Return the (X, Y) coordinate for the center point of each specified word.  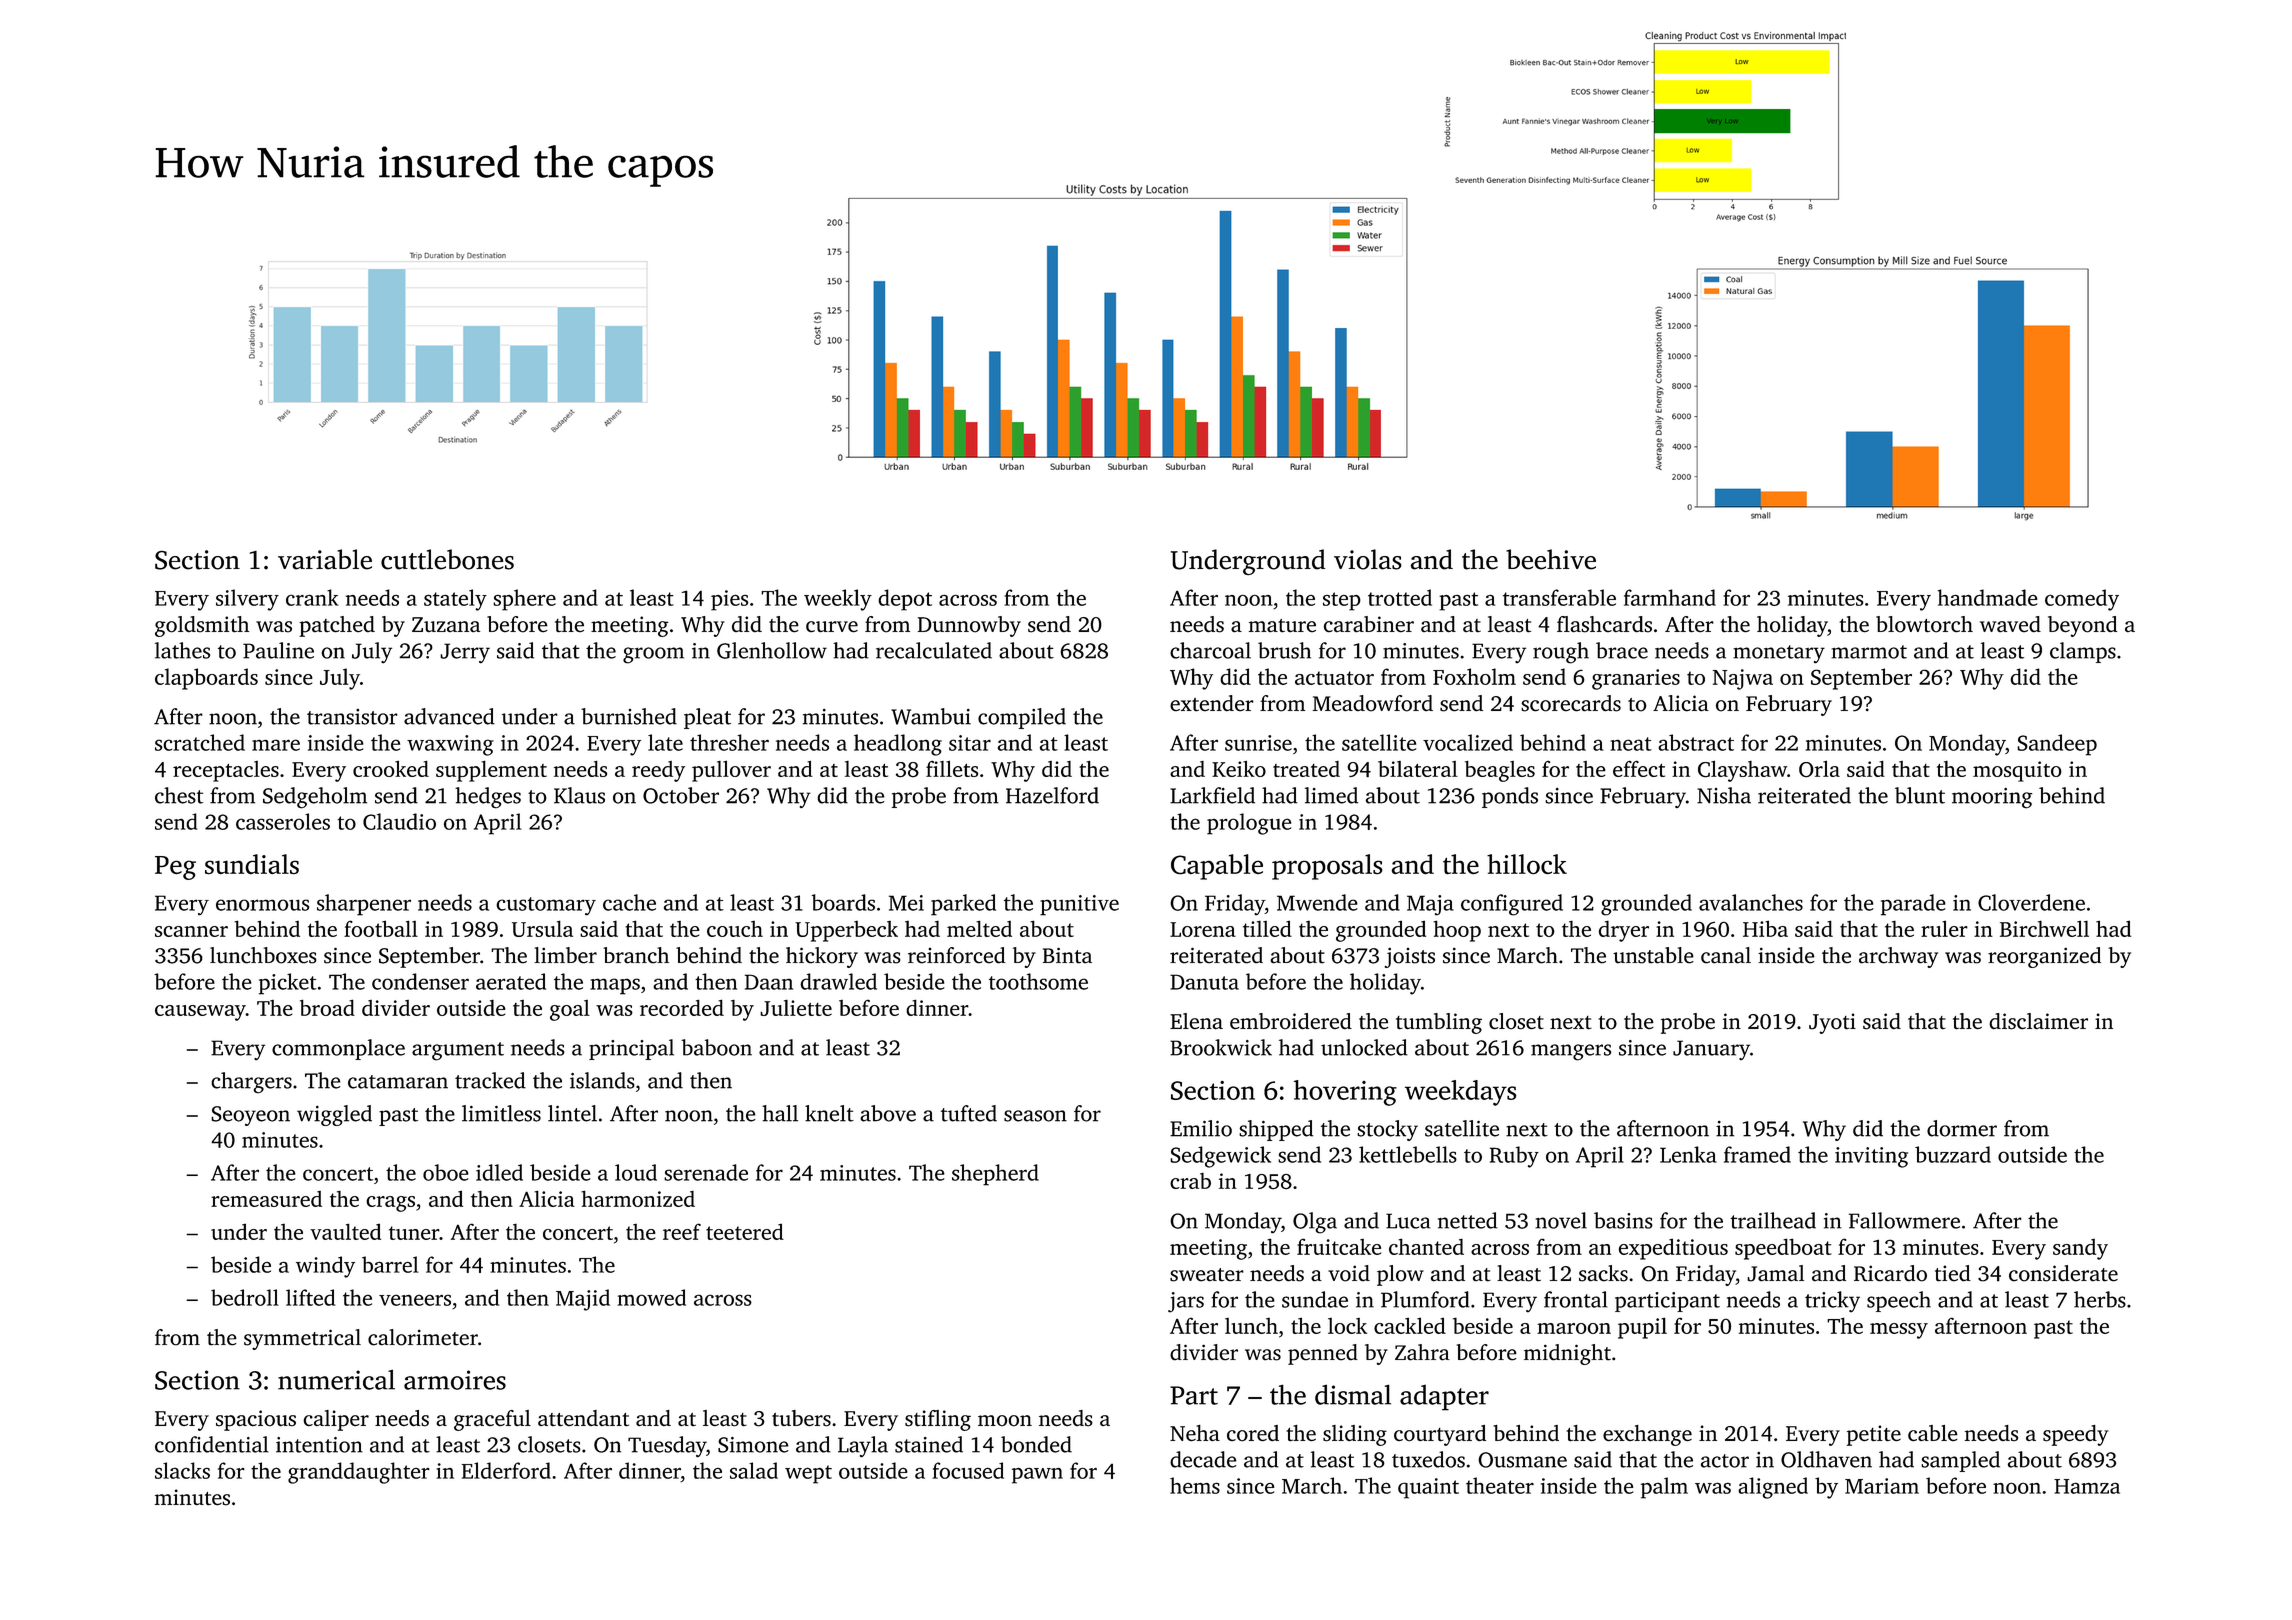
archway (1898, 957)
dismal (1353, 1394)
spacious (256, 1420)
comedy (2082, 600)
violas (1368, 559)
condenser (420, 981)
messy (1899, 1331)
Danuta (1204, 982)
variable (325, 559)
